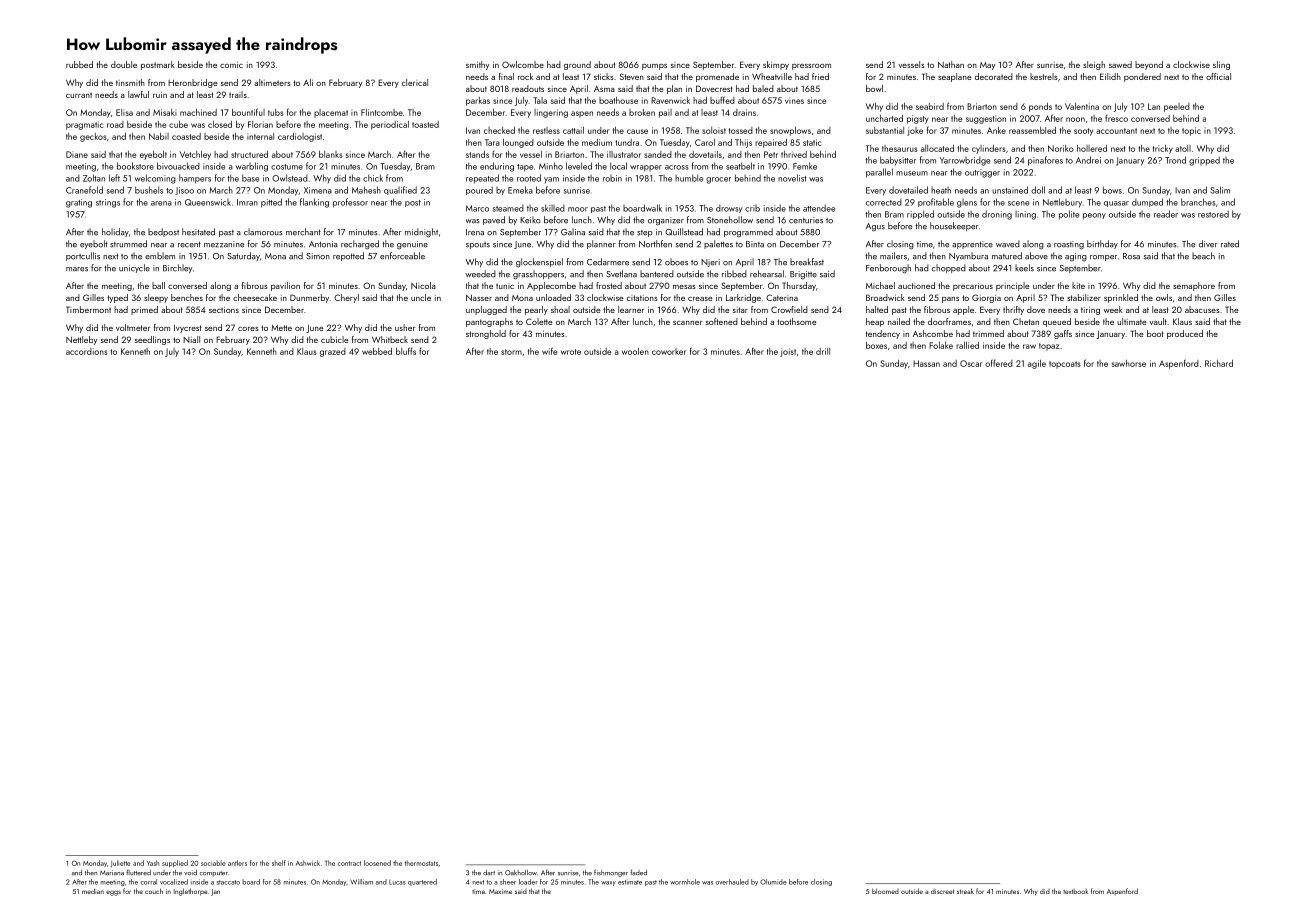 This screenshot has height=924, width=1308. I want to click on eggs, so click(113, 893).
